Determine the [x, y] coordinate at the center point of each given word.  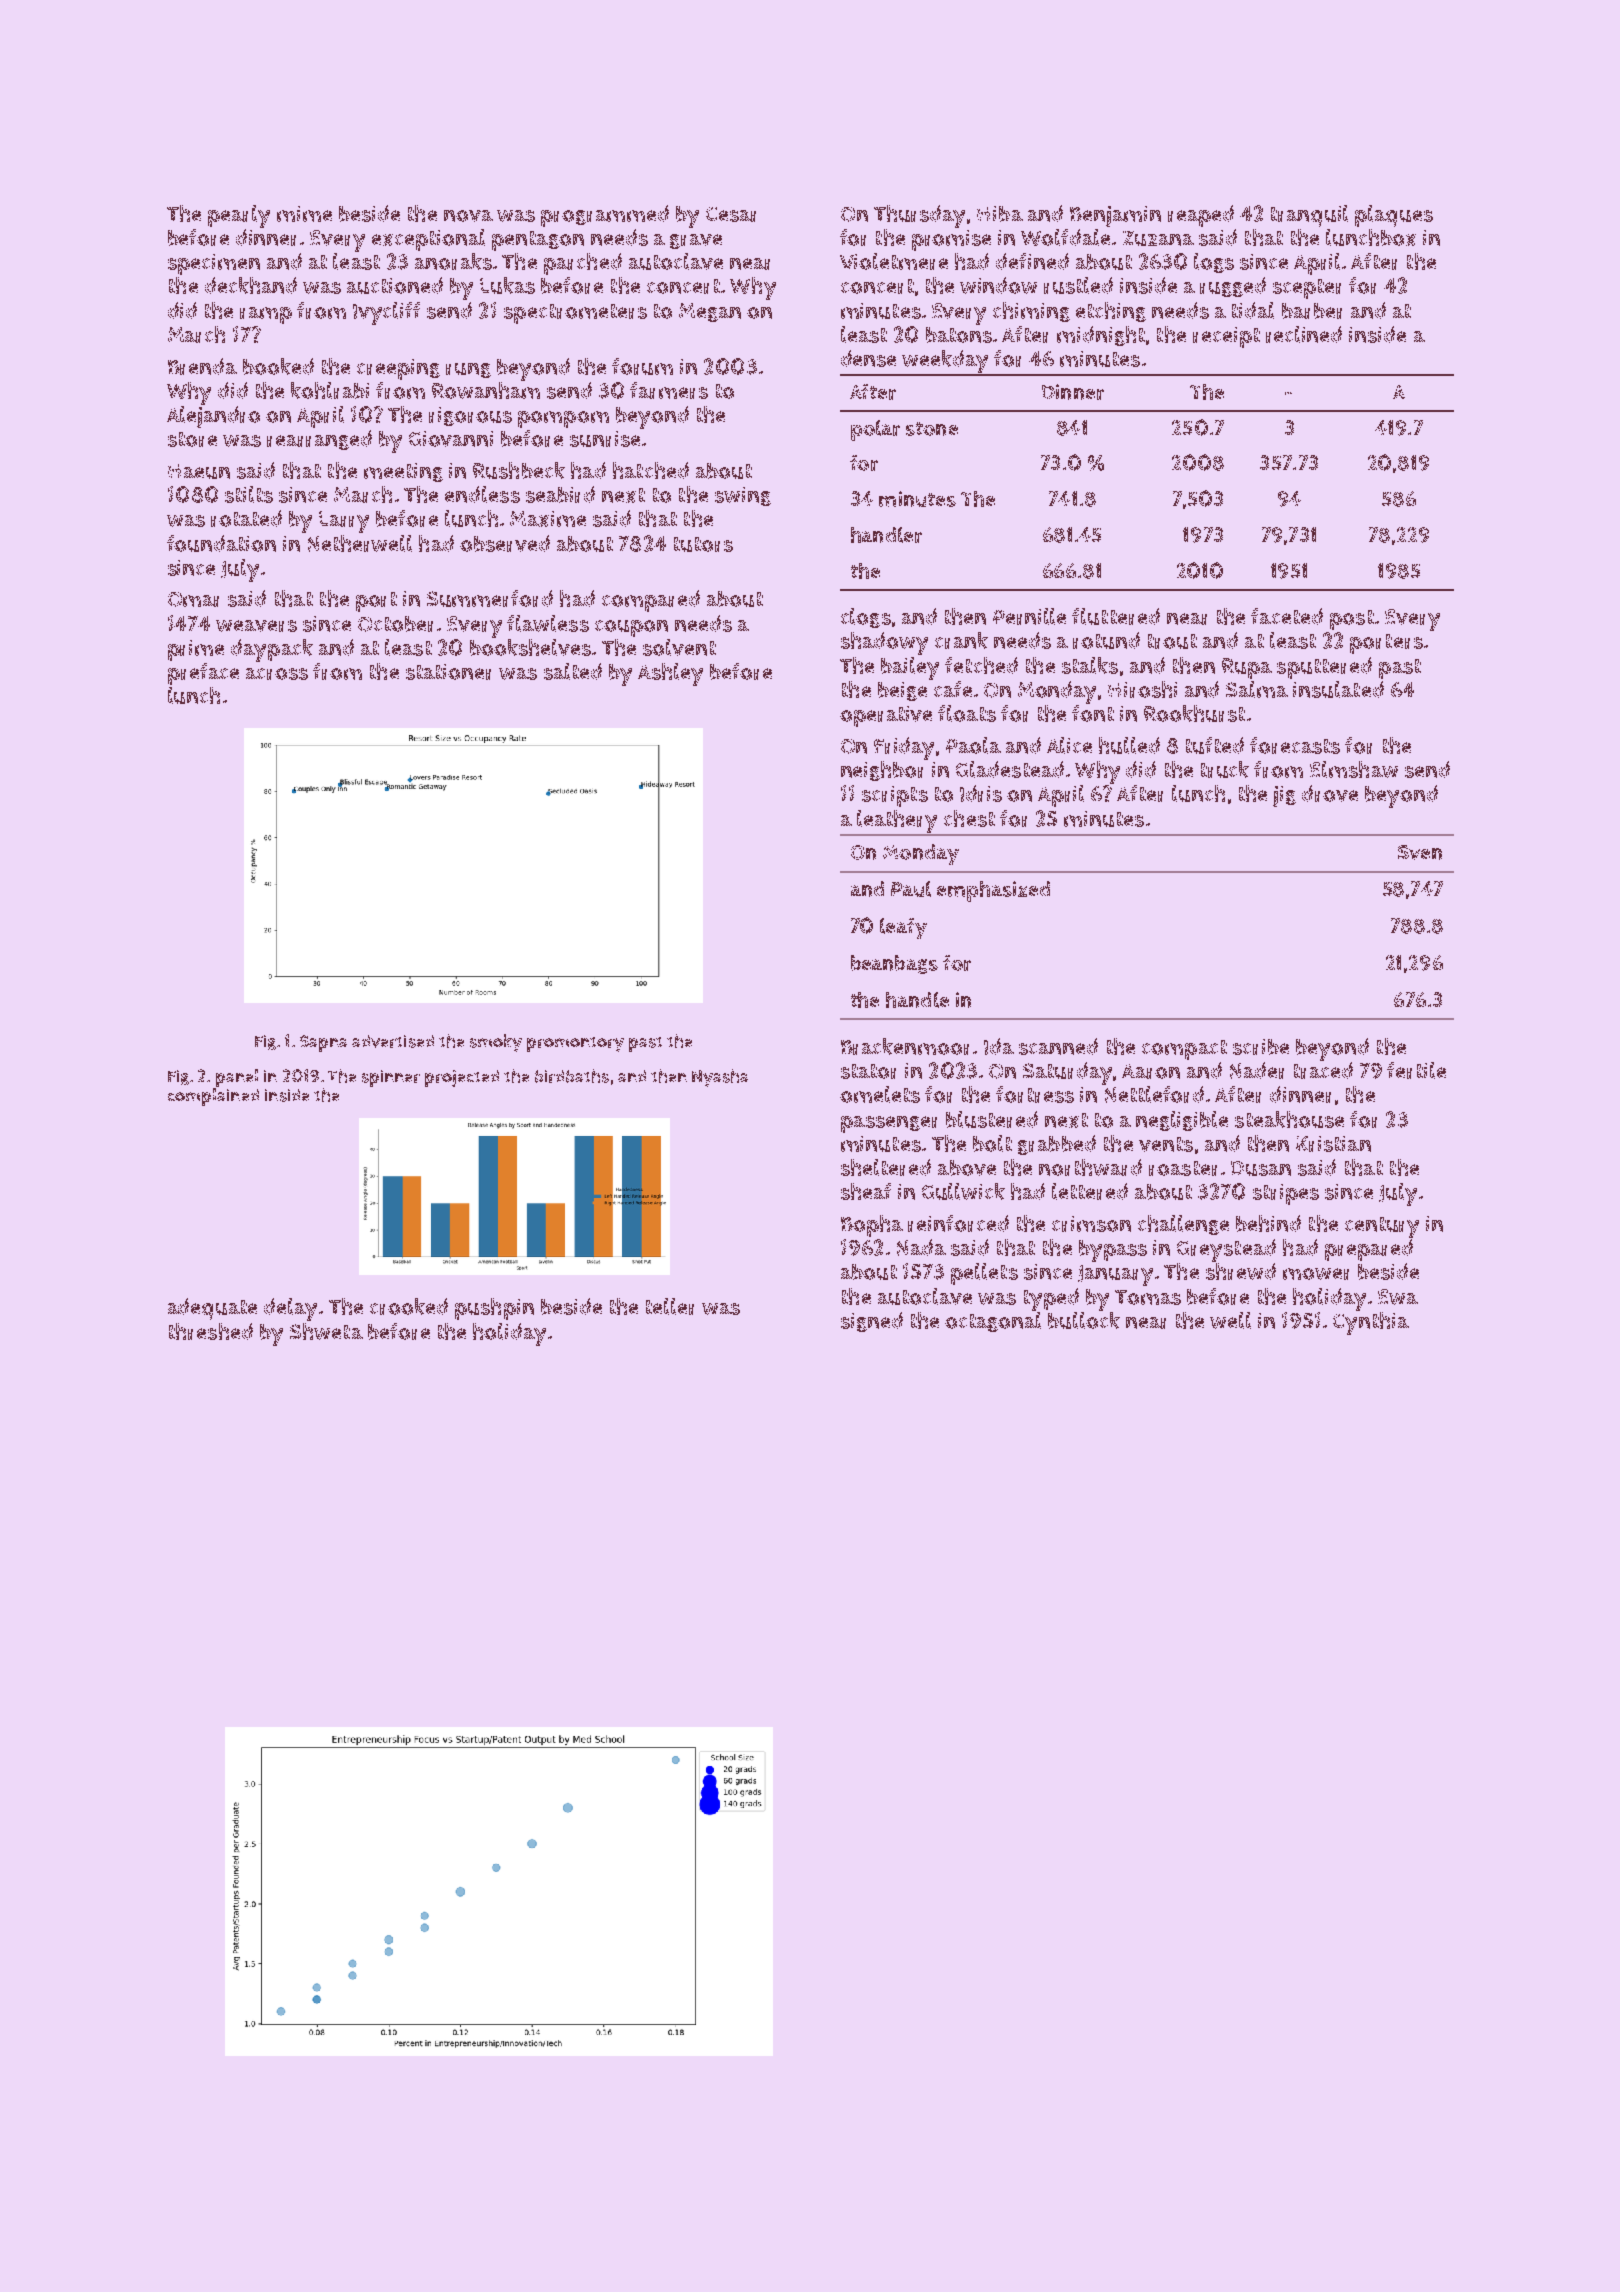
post [1352, 620]
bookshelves [530, 647]
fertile [1416, 1070]
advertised [393, 1041]
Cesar [731, 214]
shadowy [884, 643]
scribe [1261, 1047]
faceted [1287, 616]
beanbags [894, 964]
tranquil [1309, 216]
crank [961, 640]
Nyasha [720, 1078]
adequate [212, 1309]
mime [304, 214]
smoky [496, 1043]
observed [505, 543]
